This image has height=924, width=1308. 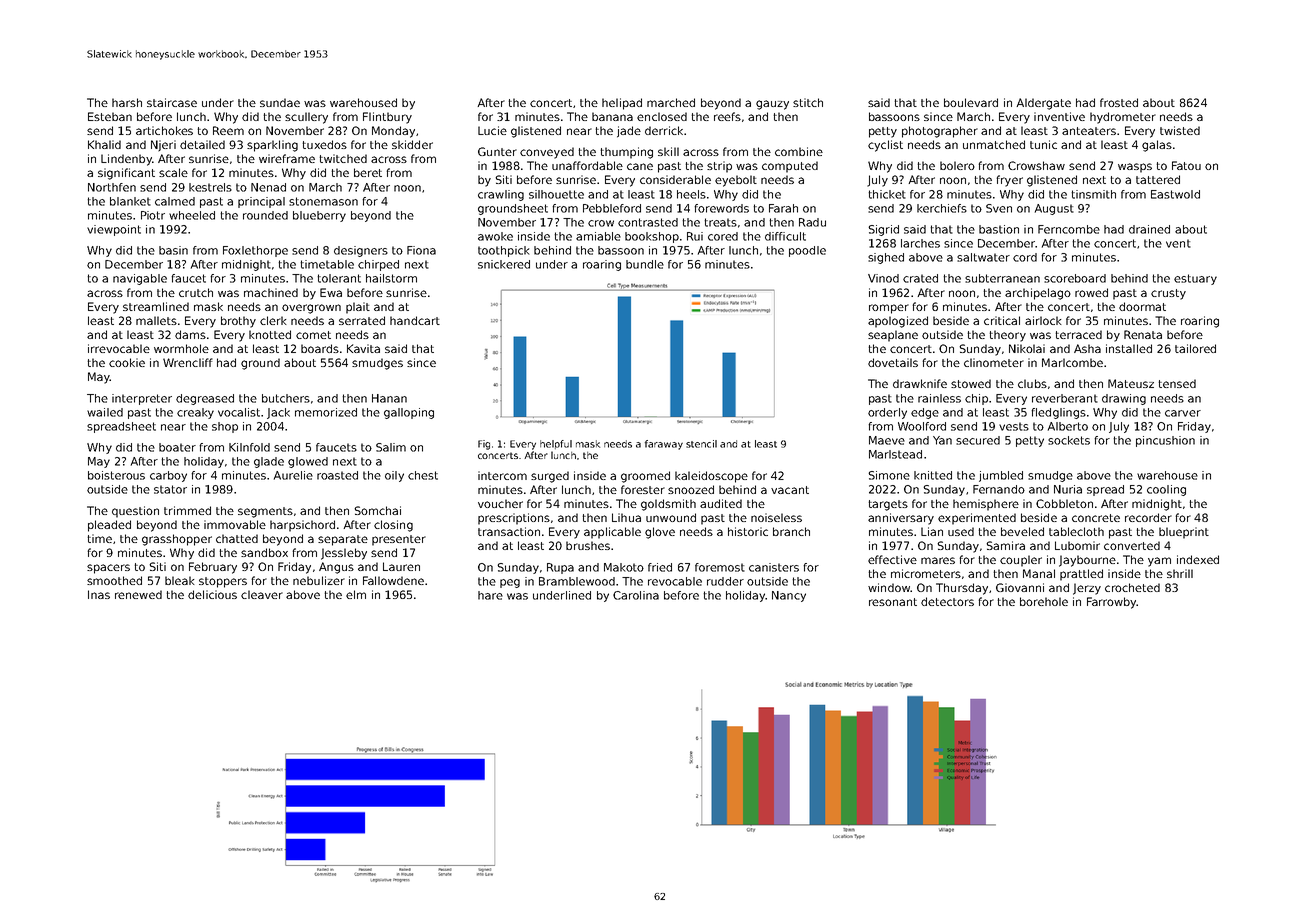 I want to click on interpreter, so click(x=142, y=399).
